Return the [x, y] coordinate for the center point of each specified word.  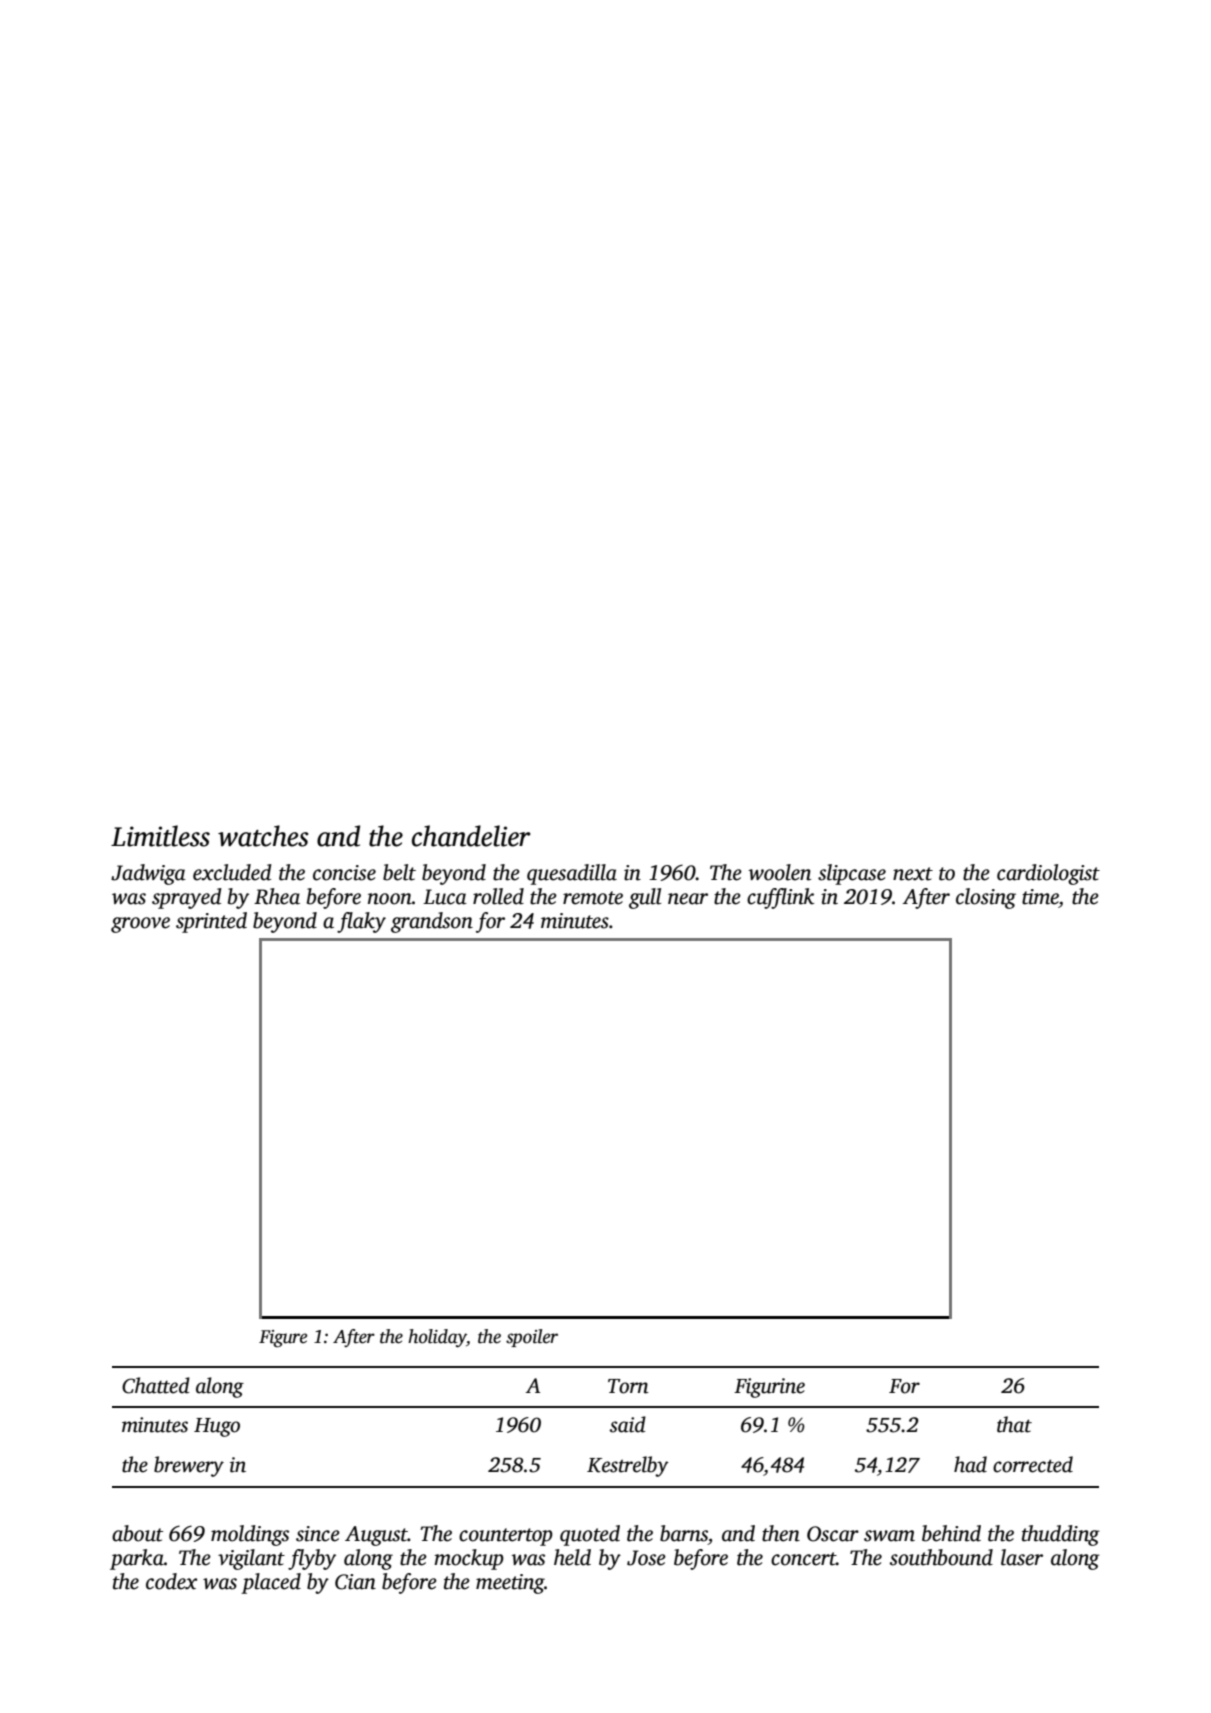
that [1014, 1424]
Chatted [156, 1385]
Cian [355, 1582]
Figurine [769, 1388]
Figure [283, 1339]
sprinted [211, 922]
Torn [628, 1386]
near [688, 899]
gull [645, 898]
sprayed [187, 898]
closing [986, 898]
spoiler [532, 1338]
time [1040, 897]
